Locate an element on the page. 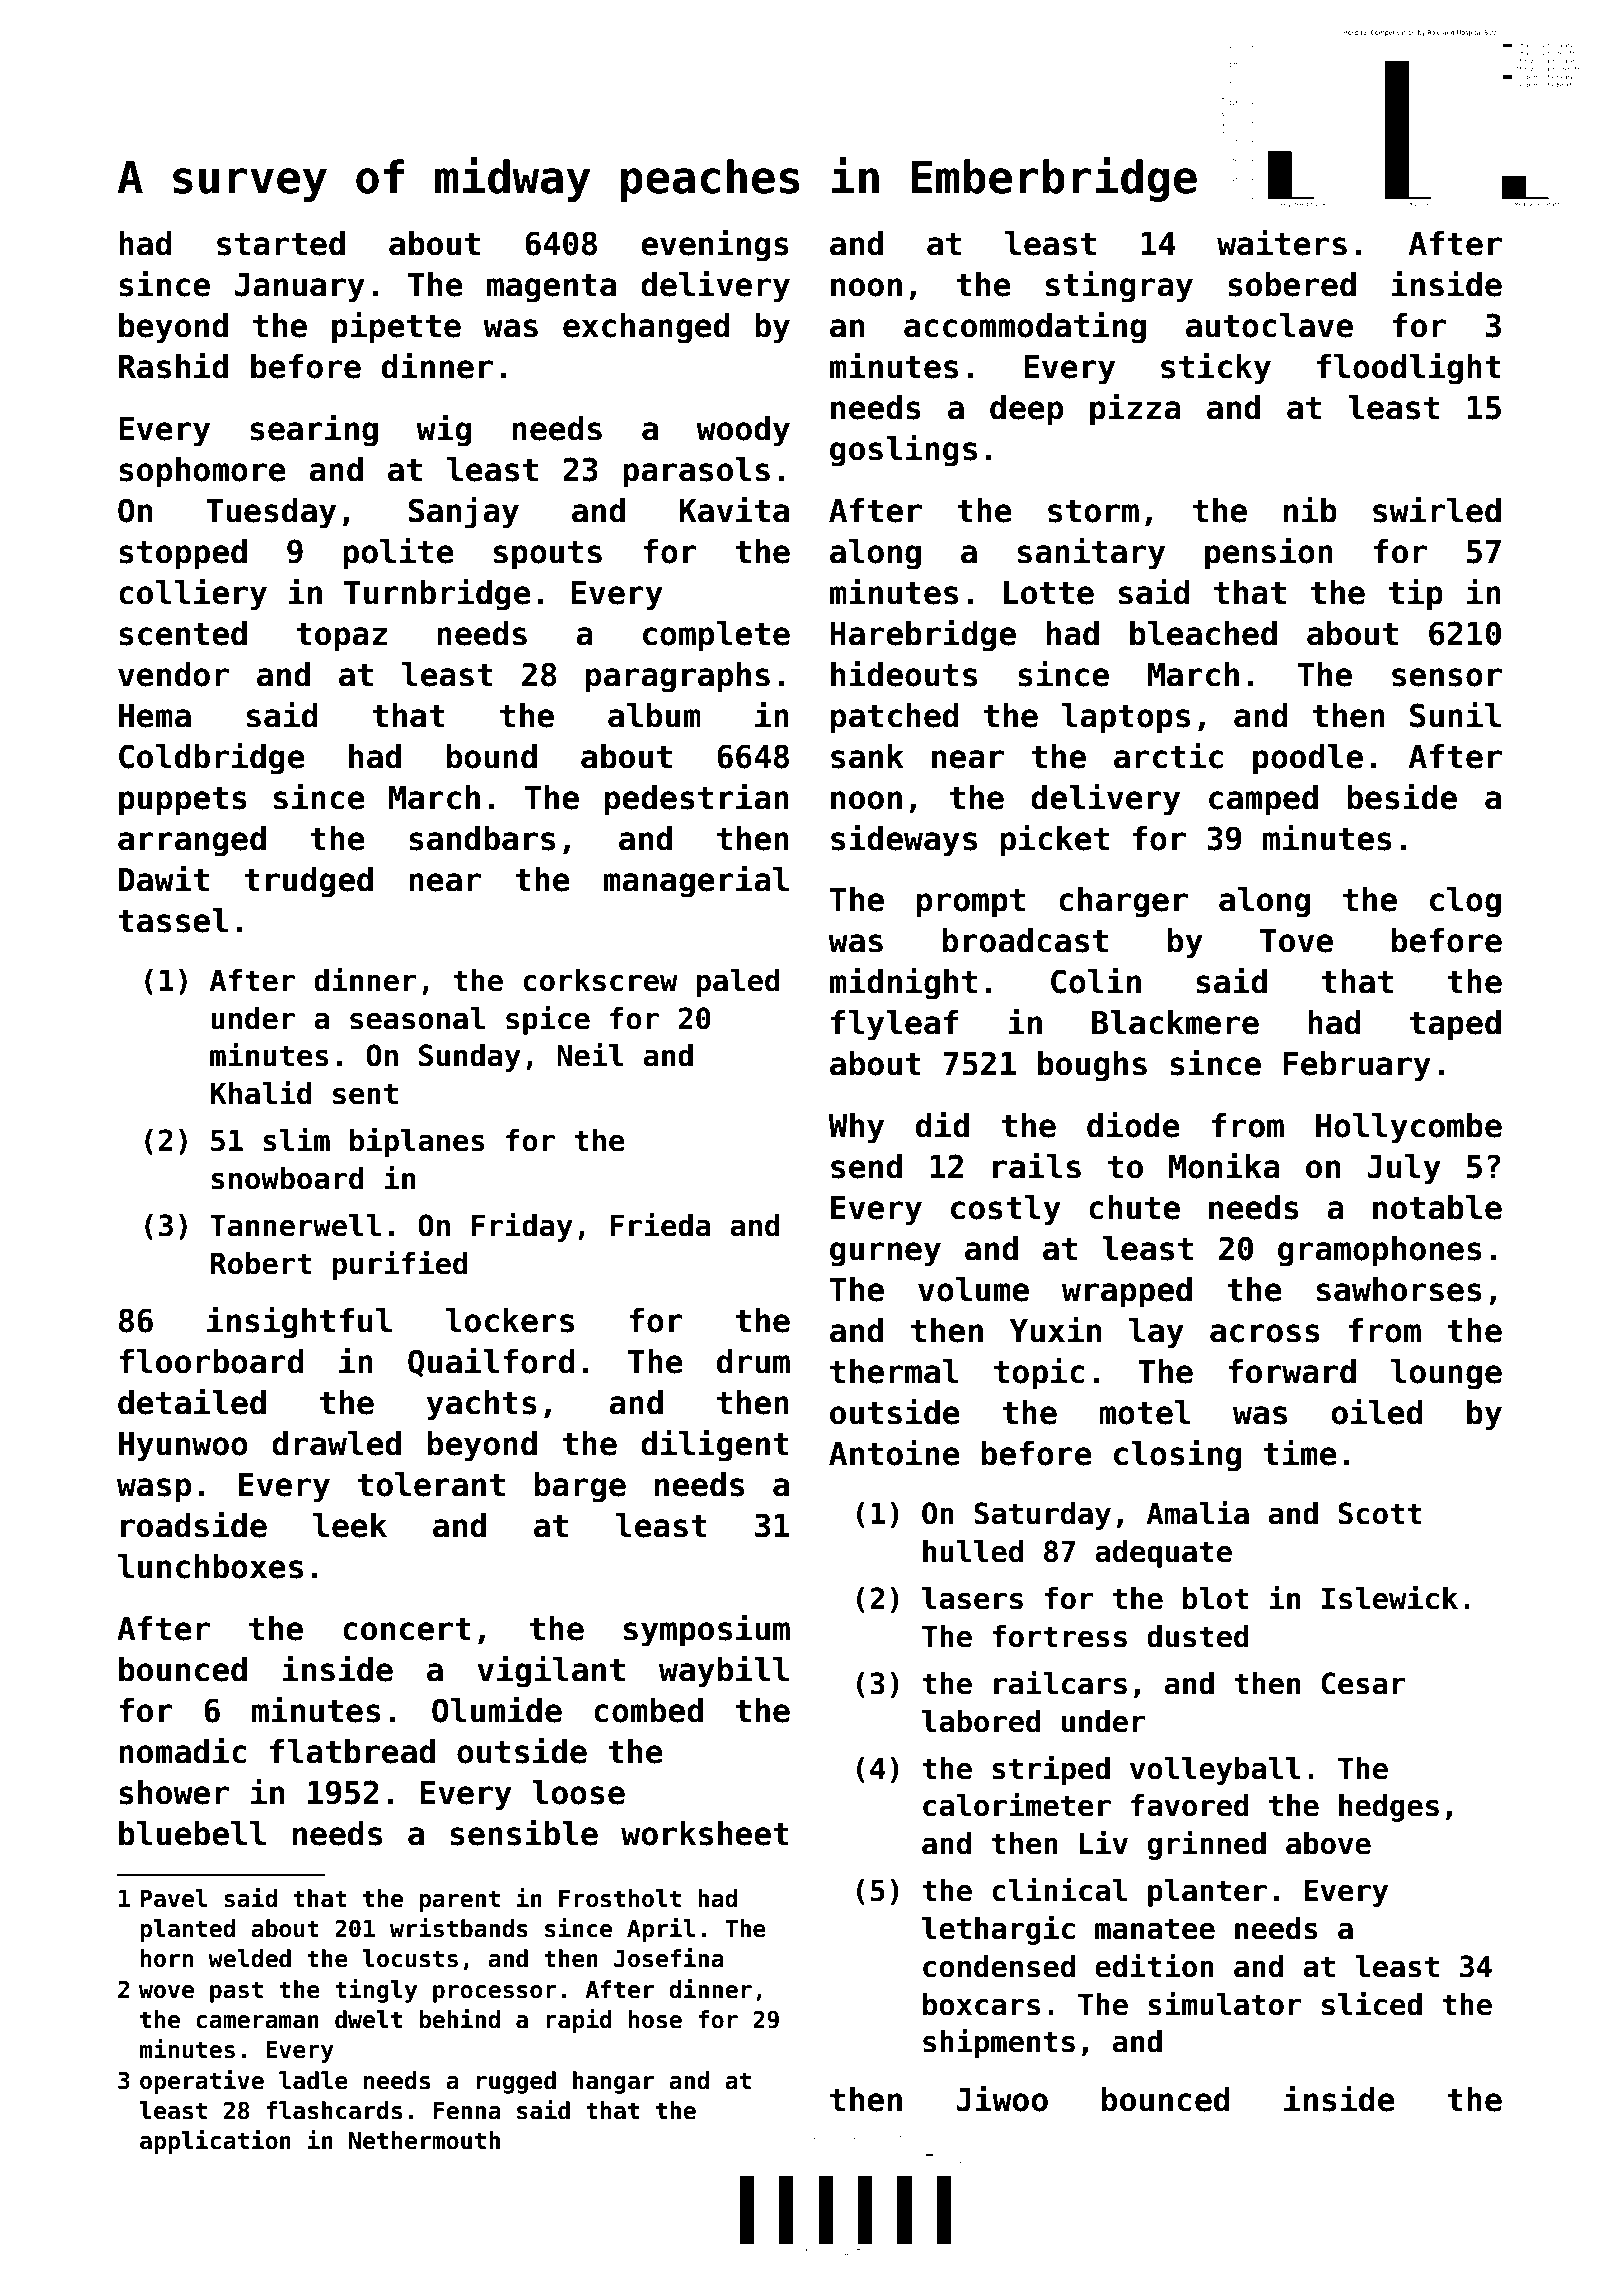 This document has width=1620, height=2292. adequate is located at coordinates (1163, 1554).
